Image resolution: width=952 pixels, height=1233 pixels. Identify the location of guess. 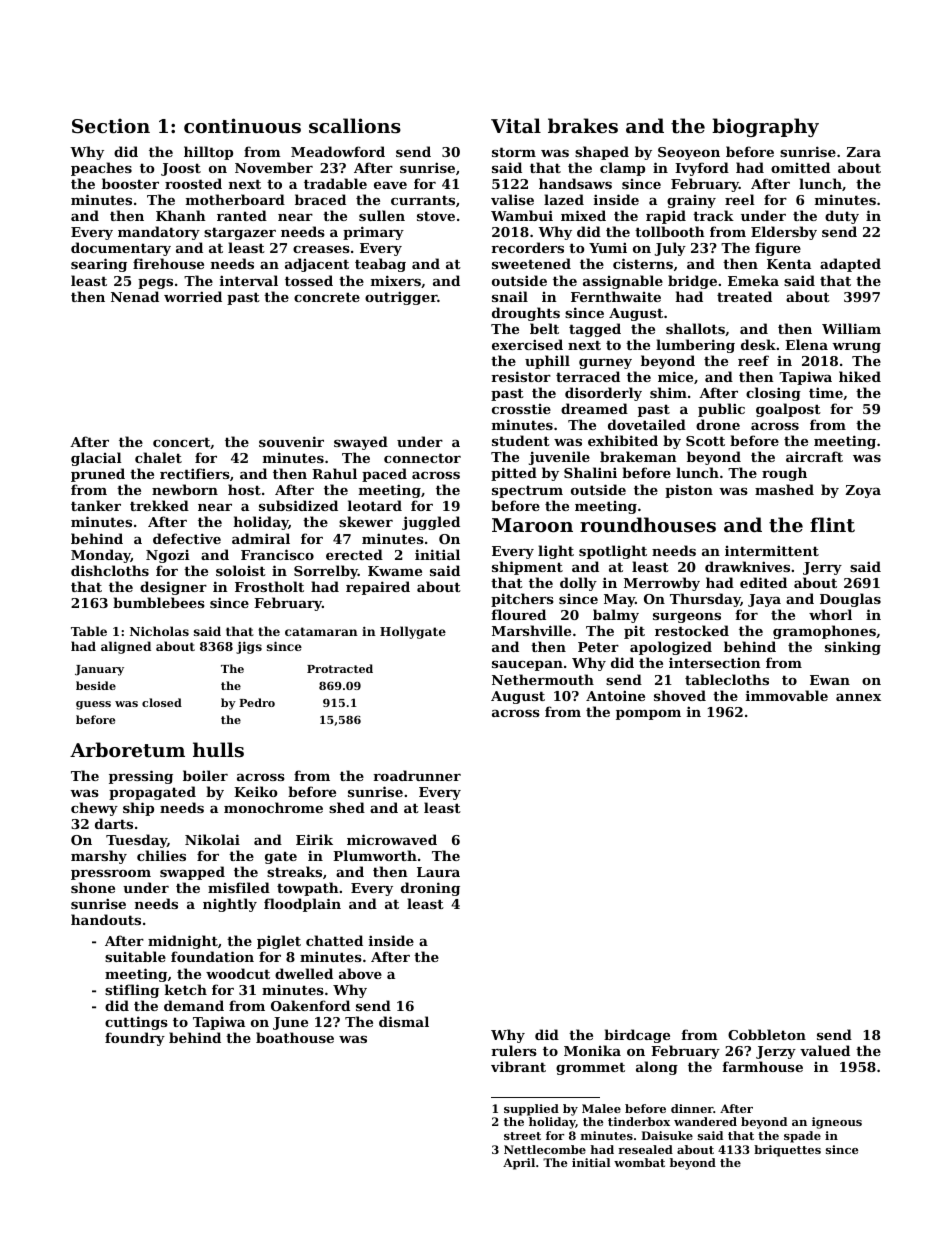
(93, 705).
